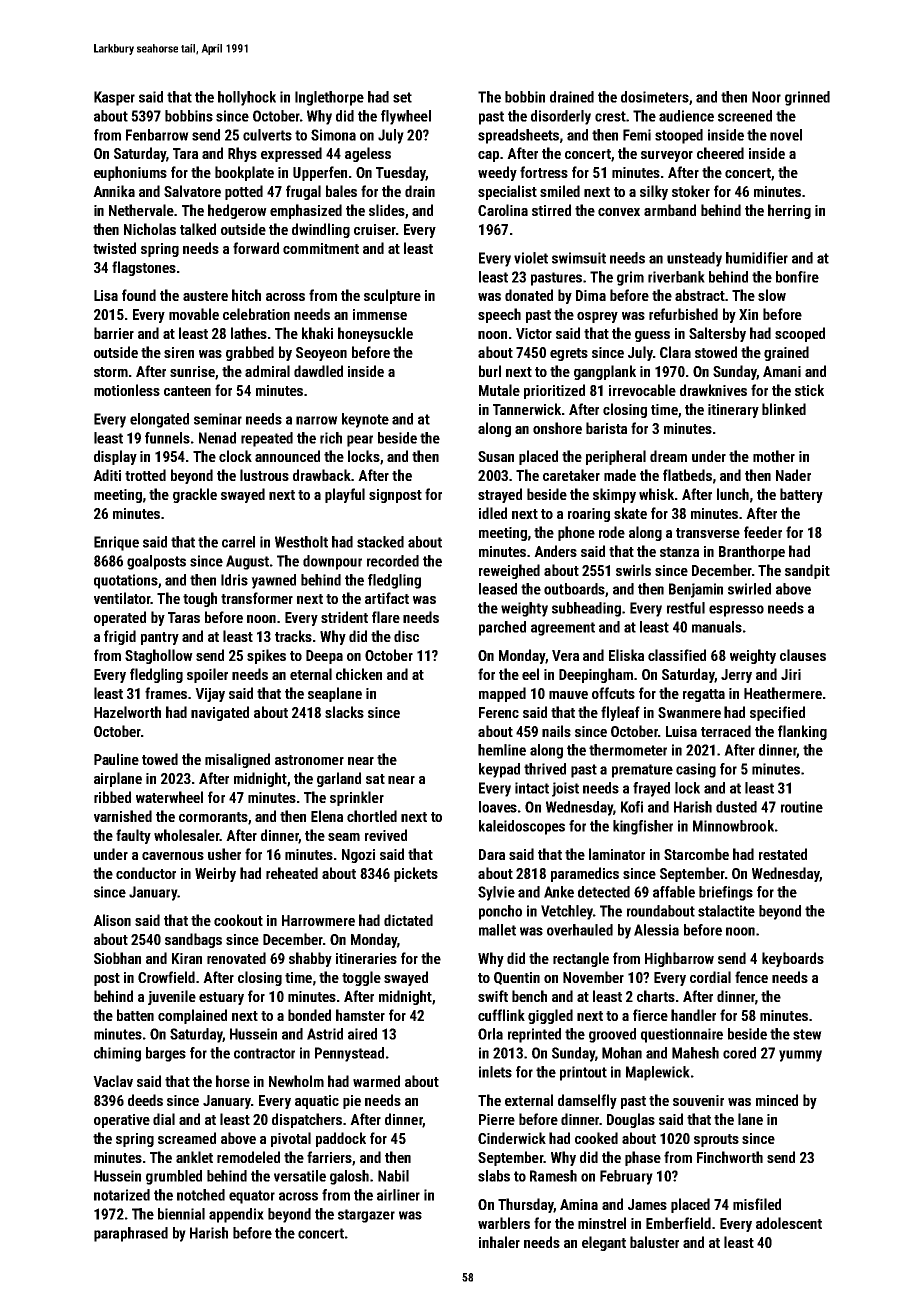  Describe the element at coordinates (114, 191) in the page. I see `Annika` at that location.
